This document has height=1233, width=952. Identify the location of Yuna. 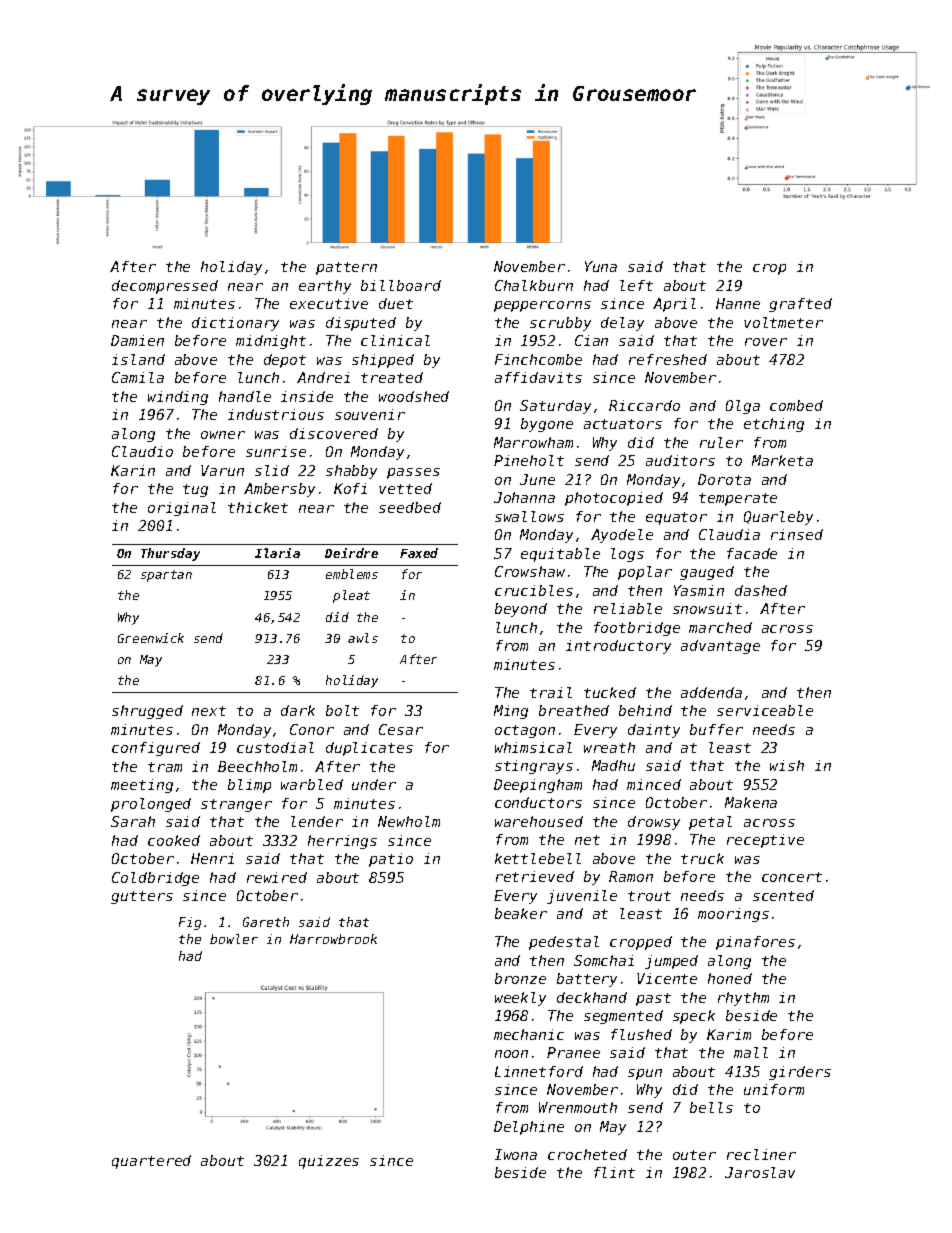
(601, 266).
